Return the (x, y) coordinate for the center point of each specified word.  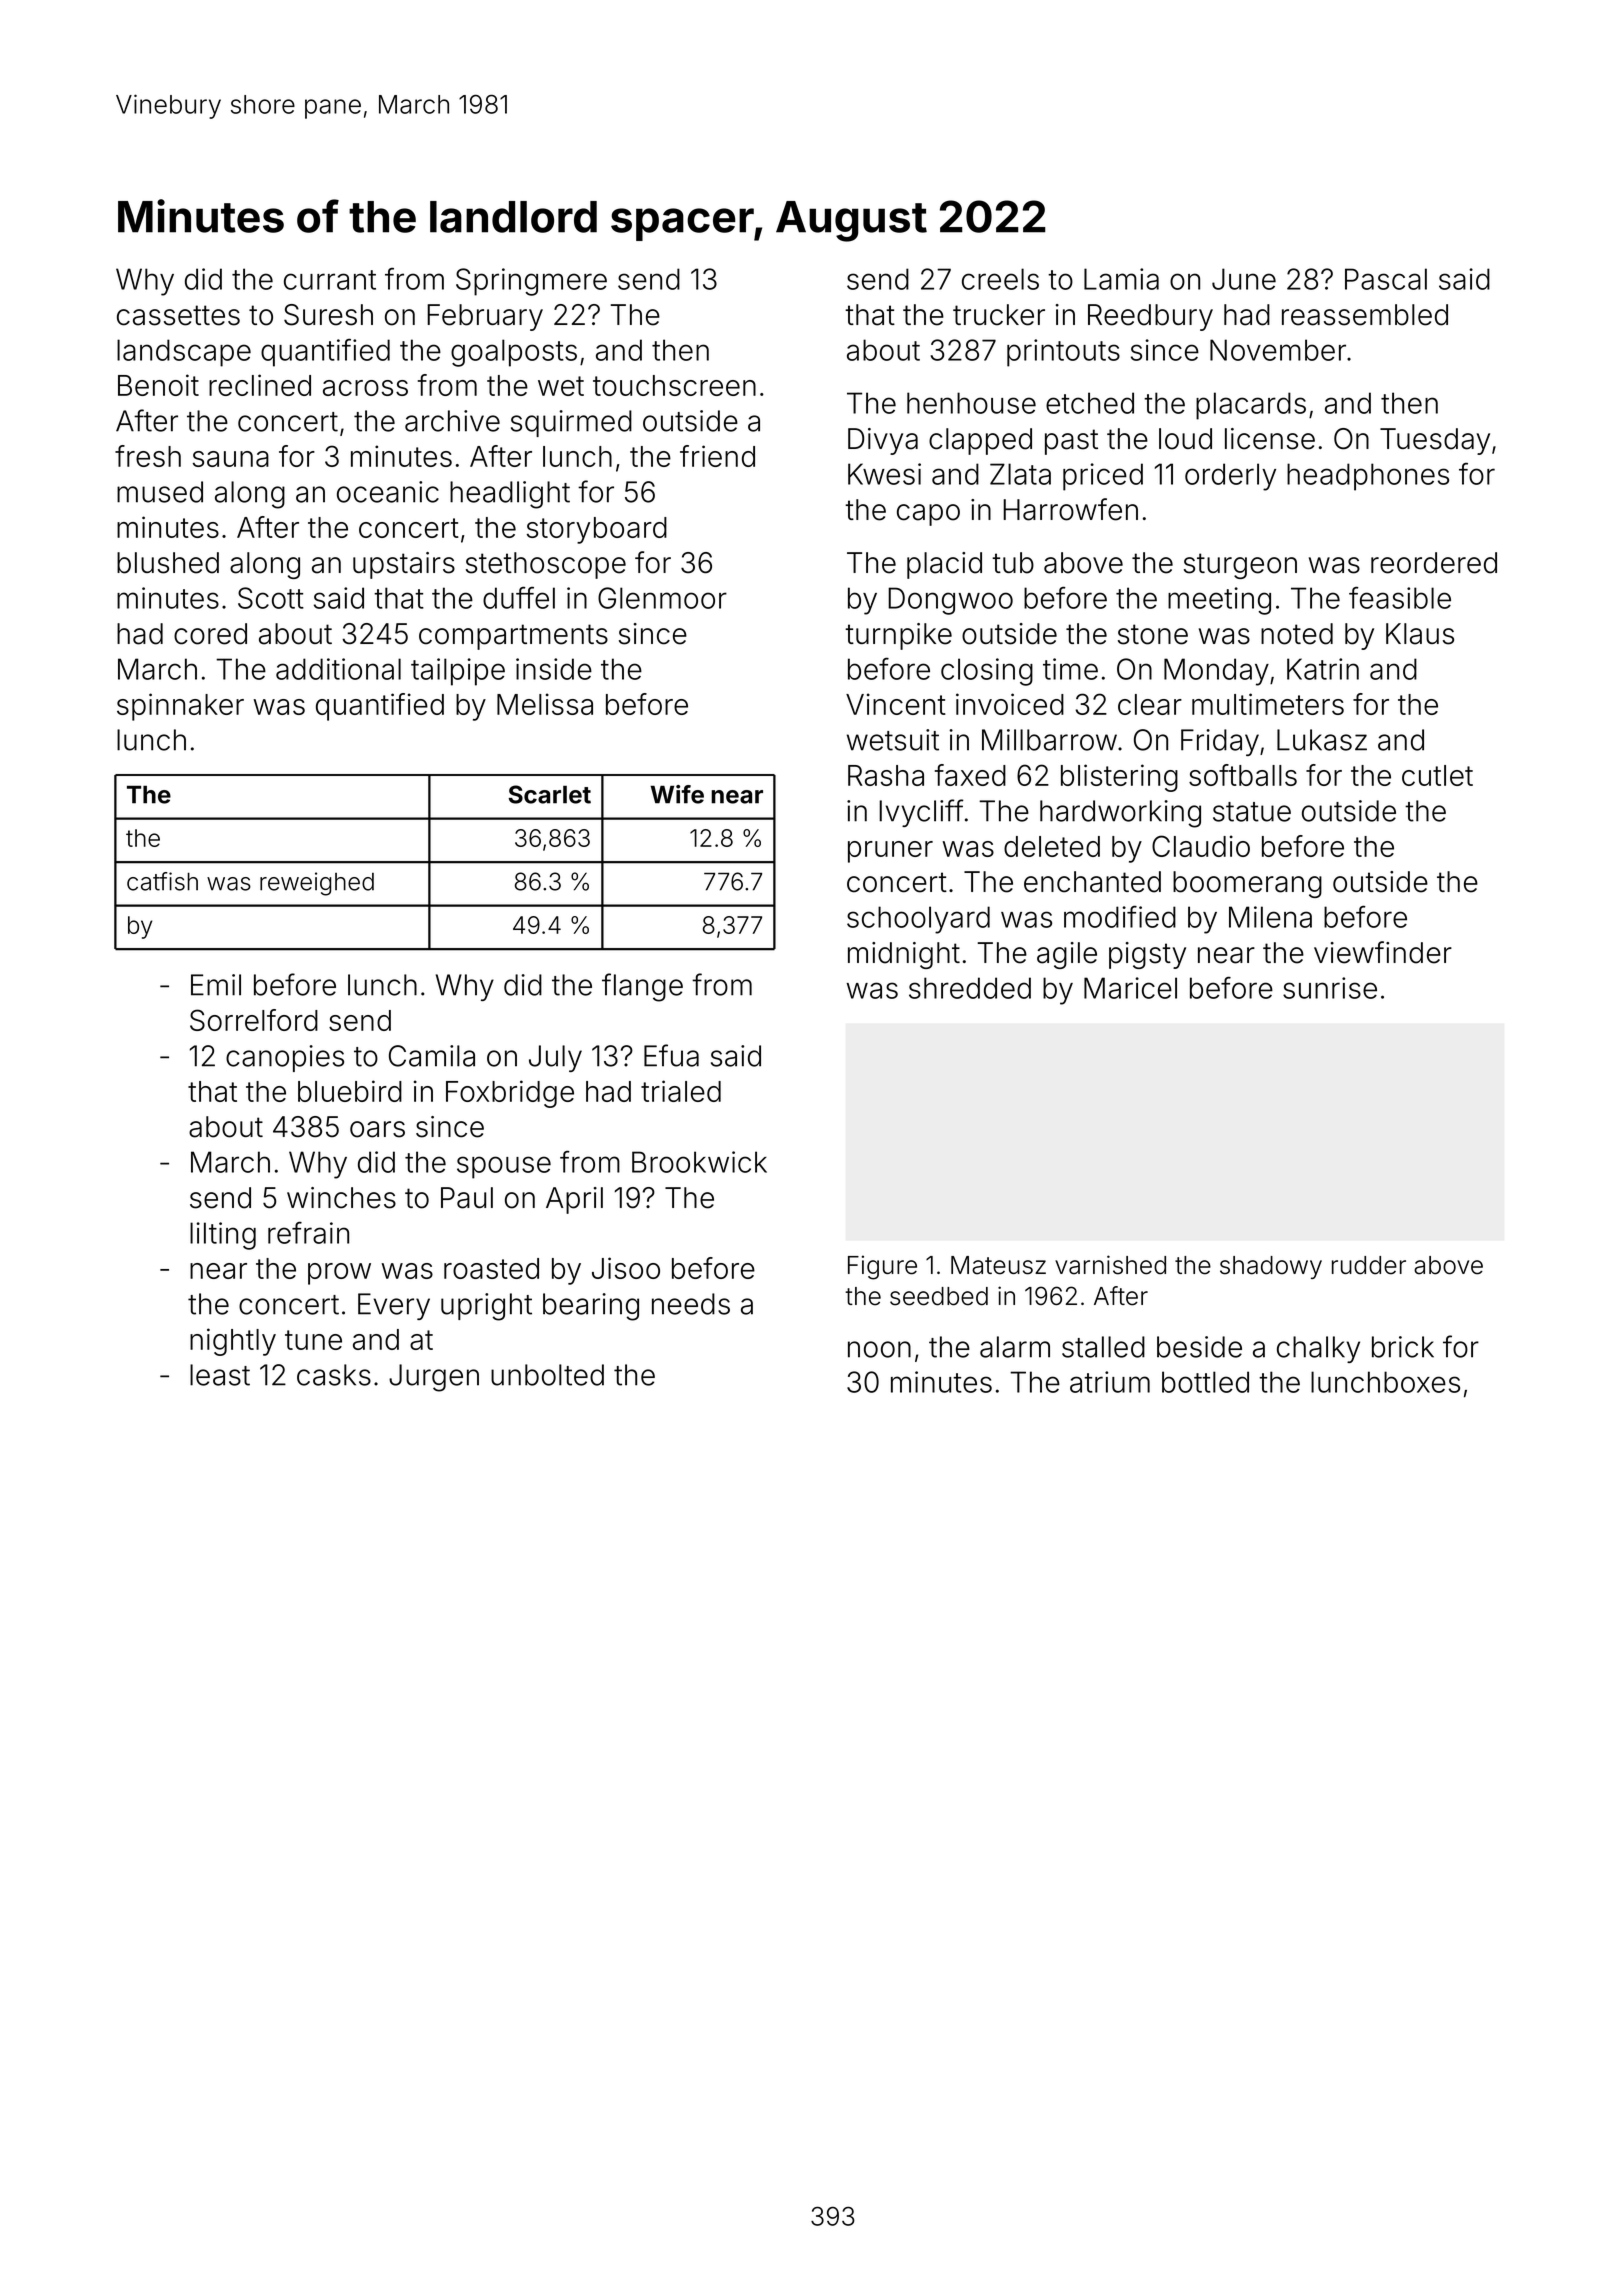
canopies (285, 1058)
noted (1297, 634)
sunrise (1330, 988)
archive (452, 421)
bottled (1205, 1382)
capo (928, 515)
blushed (168, 563)
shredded (970, 988)
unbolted (547, 1375)
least (220, 1375)
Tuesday (1435, 441)
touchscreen (674, 385)
